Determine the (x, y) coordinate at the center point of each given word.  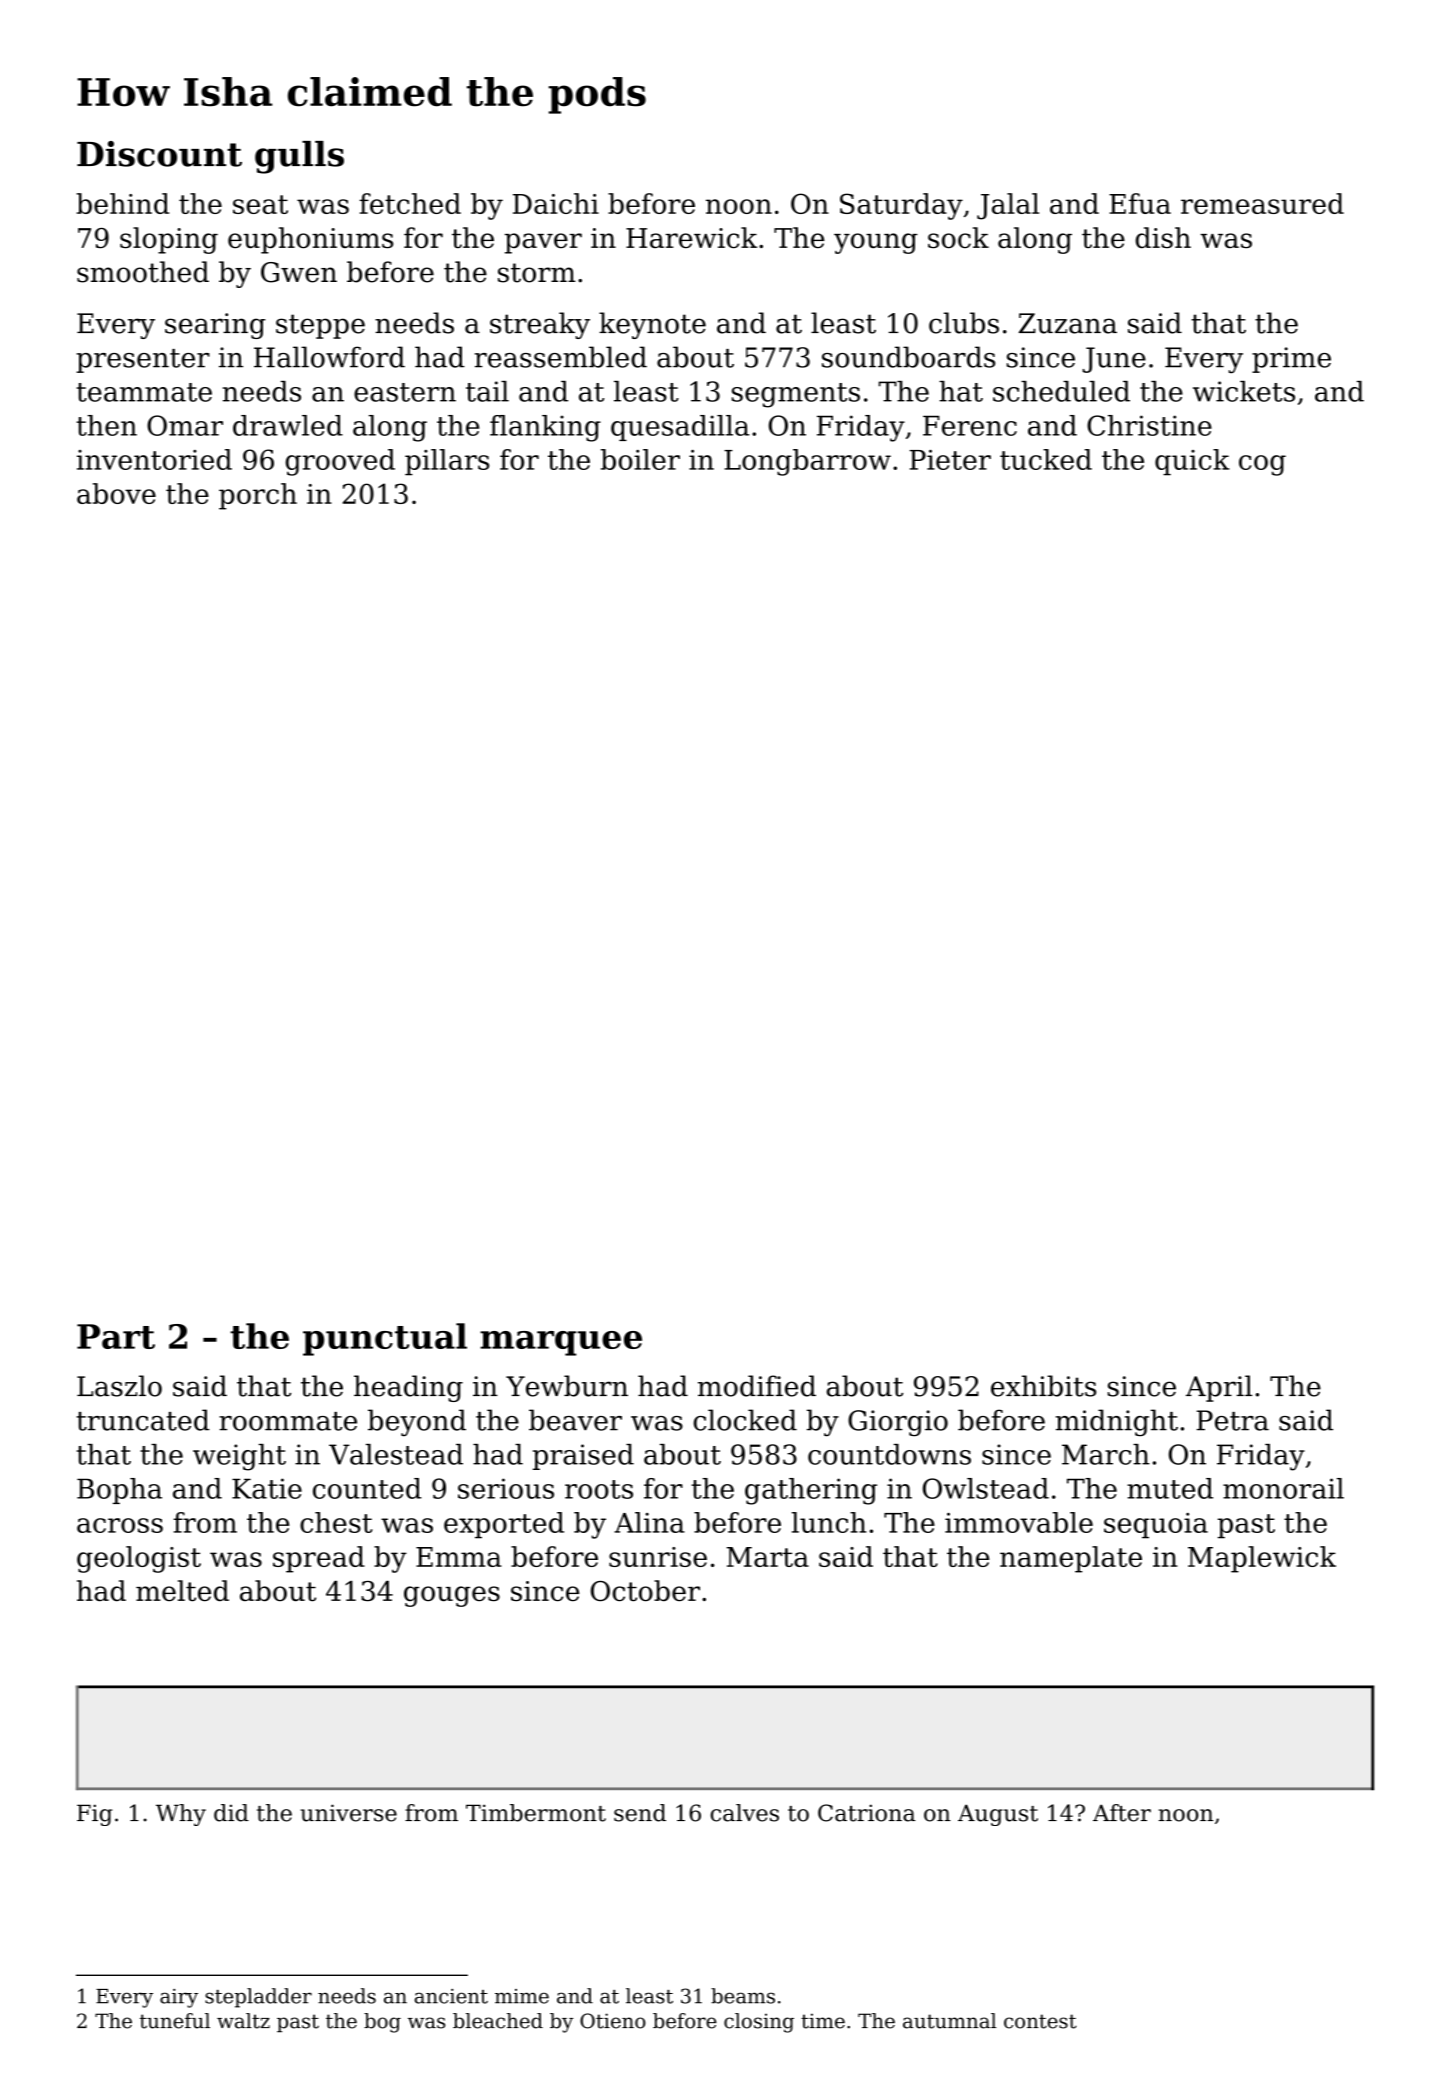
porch (258, 496)
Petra (1232, 1420)
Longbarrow (807, 462)
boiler (640, 459)
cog (1262, 465)
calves (745, 1813)
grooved (340, 462)
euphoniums (310, 240)
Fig (94, 1815)
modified (757, 1386)
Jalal (1008, 206)
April (1219, 1388)
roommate (288, 1421)
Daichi (556, 203)
